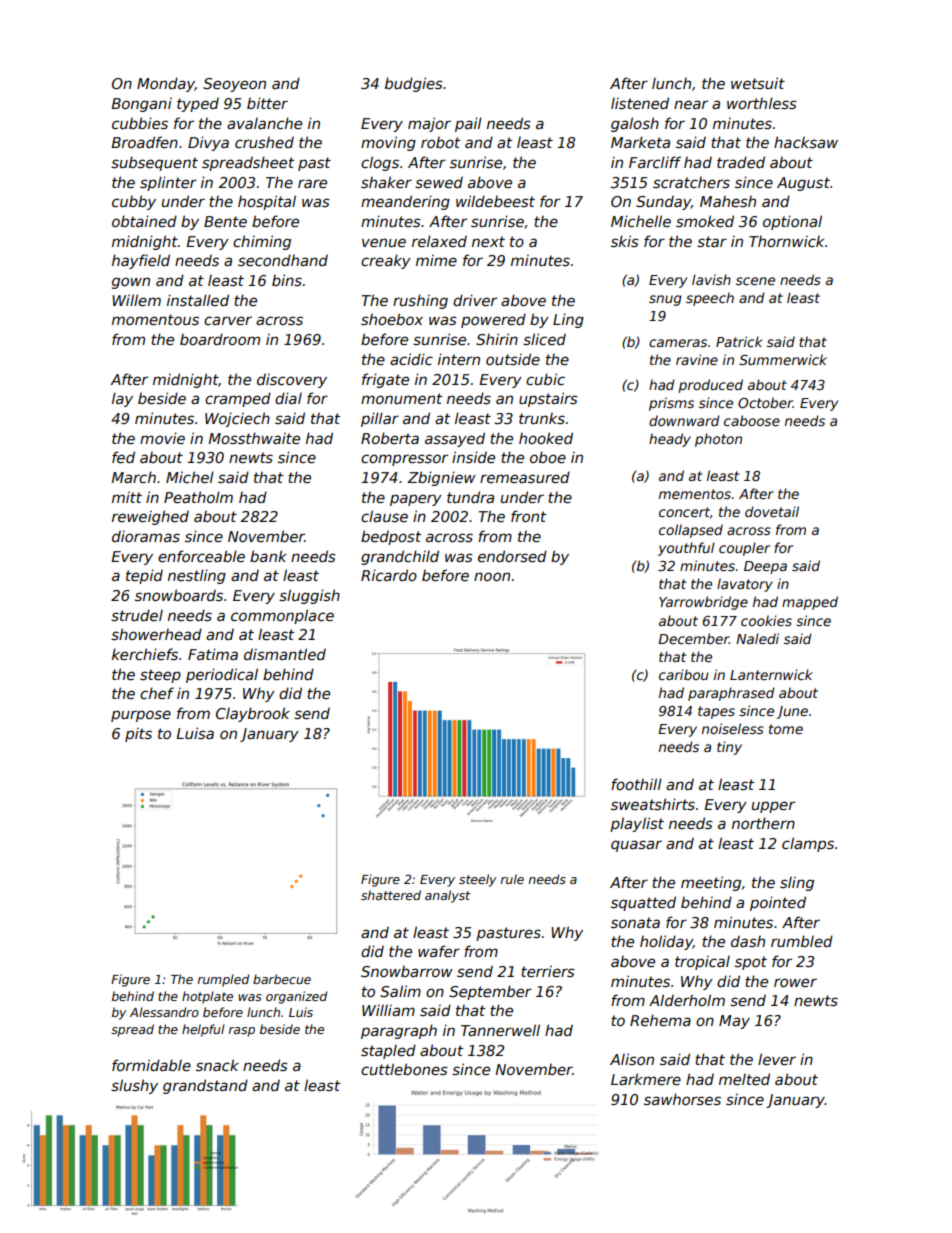  Describe the element at coordinates (146, 536) in the screenshot. I see `dioramas` at that location.
